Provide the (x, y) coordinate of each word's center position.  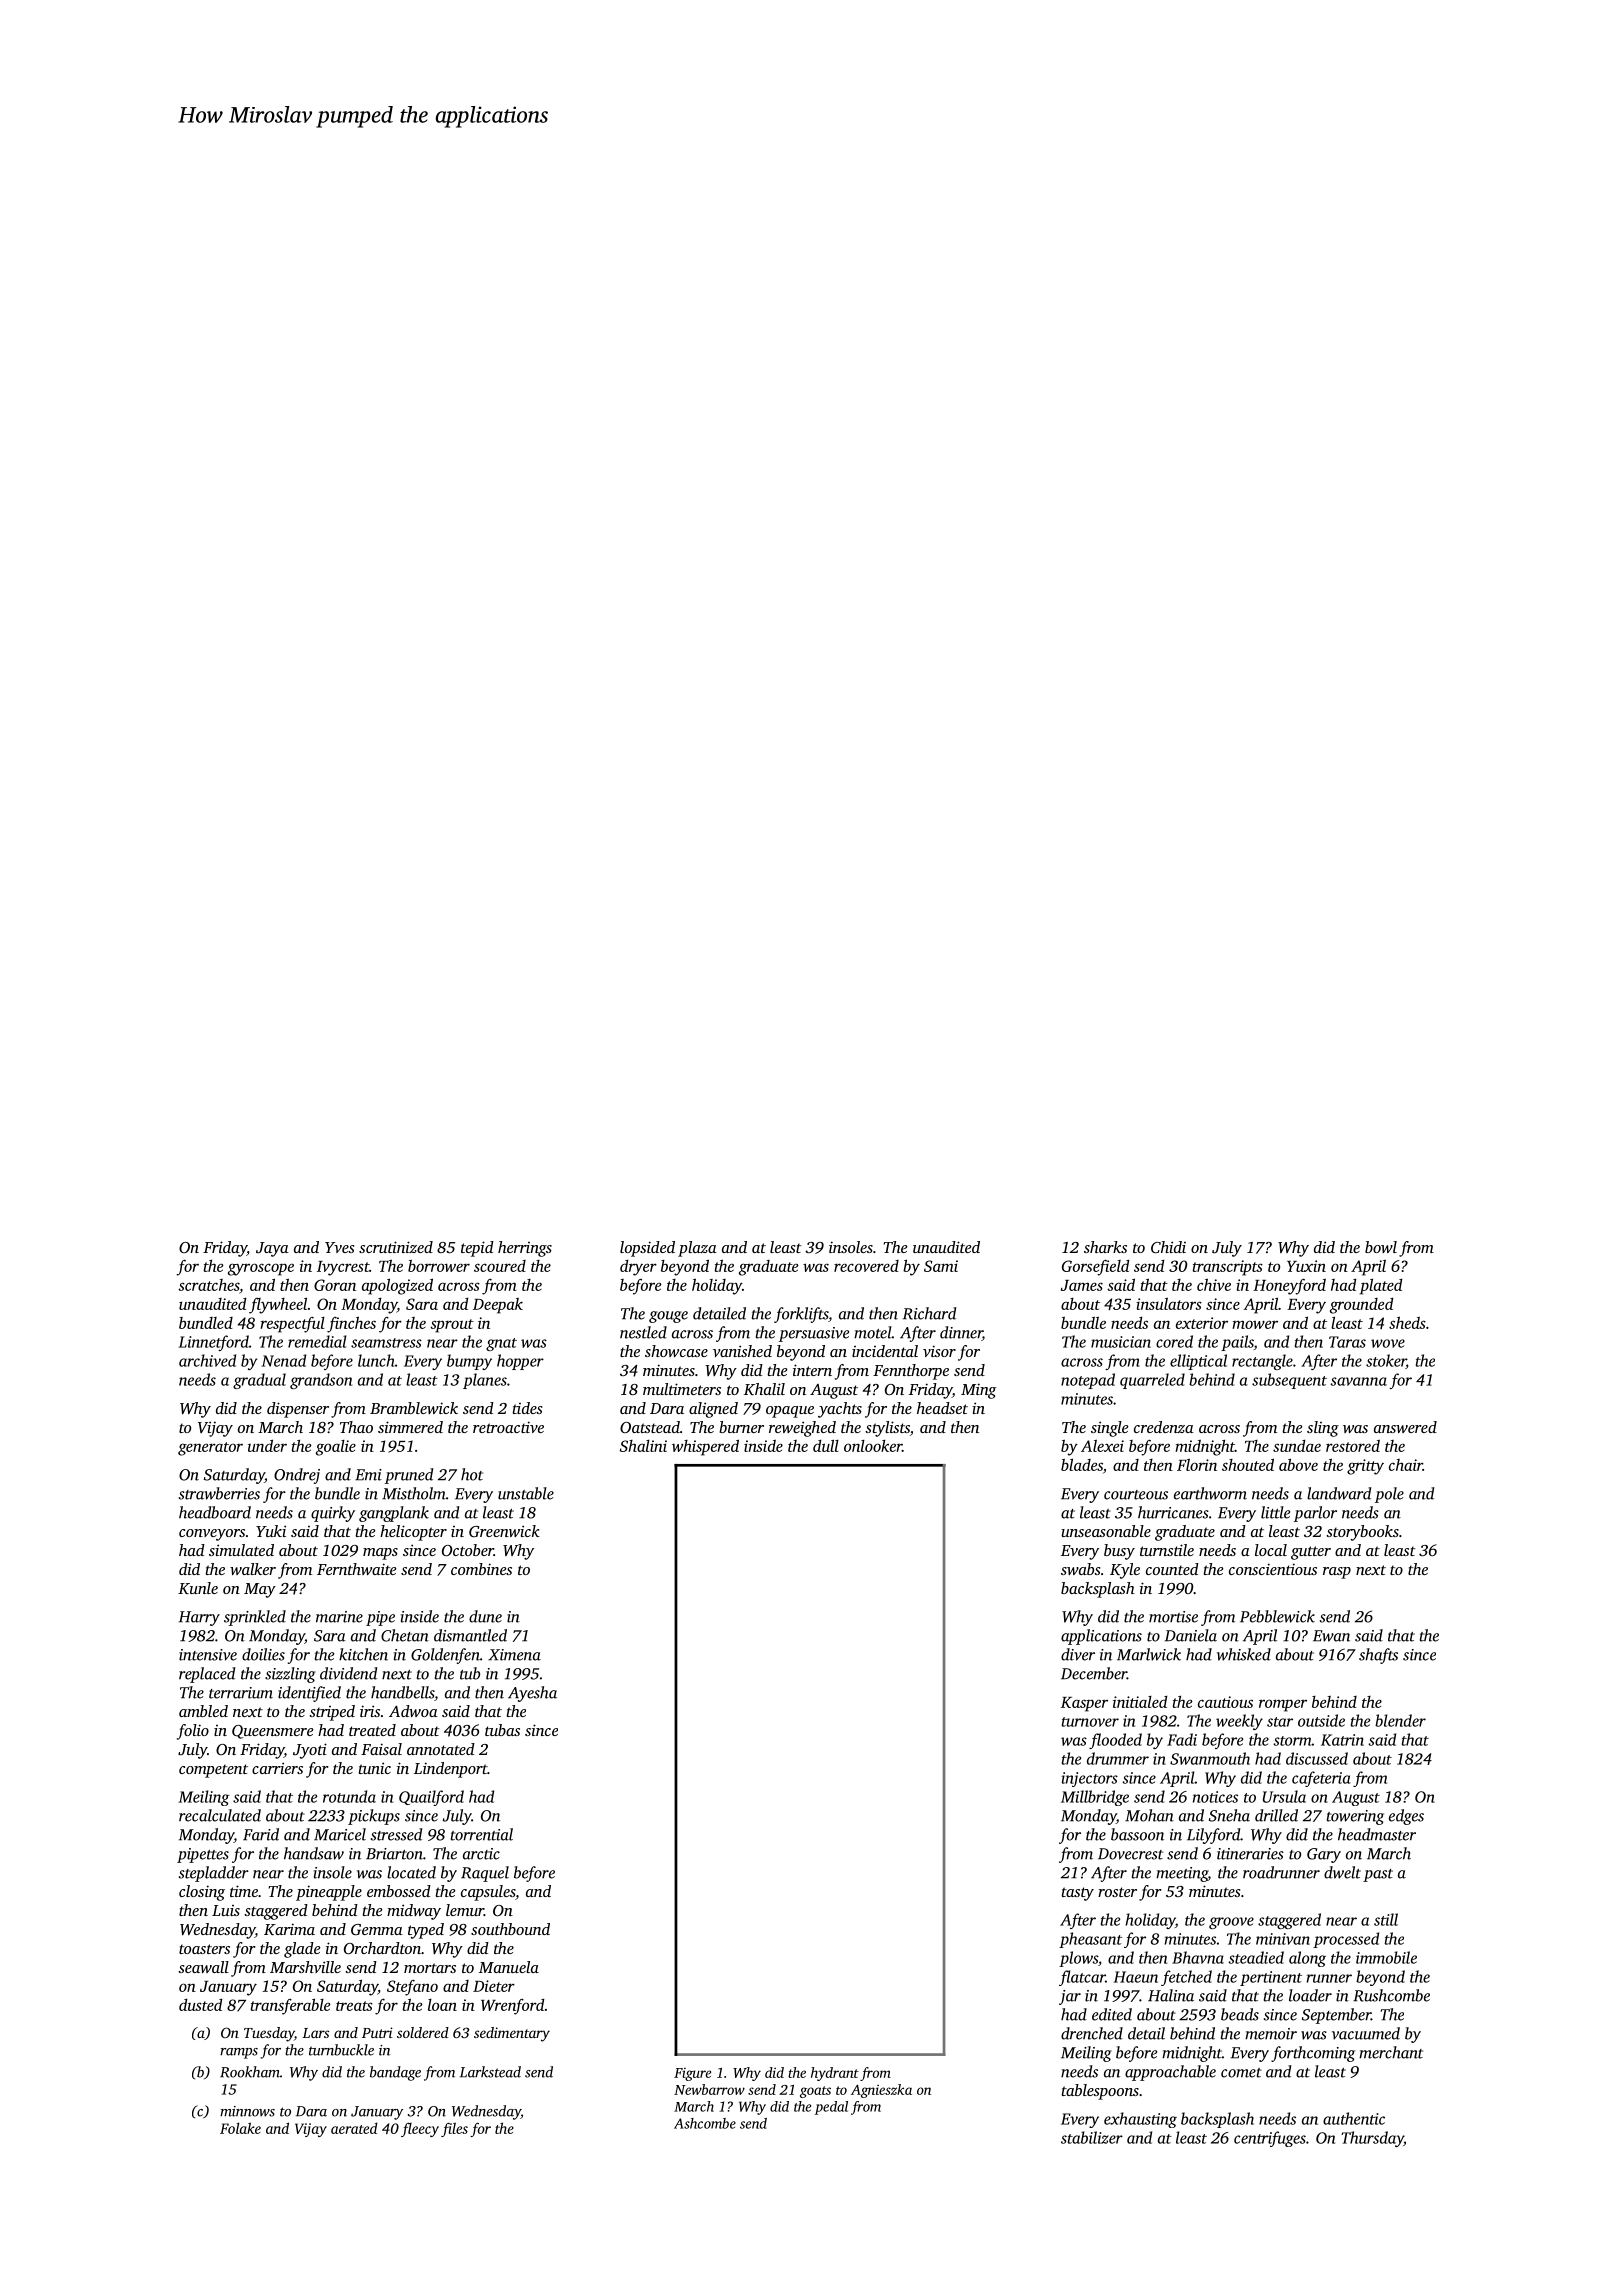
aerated (354, 2128)
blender (1400, 1720)
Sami (941, 1266)
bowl (1381, 1247)
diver (1078, 1654)
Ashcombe (705, 2123)
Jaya (272, 1249)
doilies (263, 1654)
